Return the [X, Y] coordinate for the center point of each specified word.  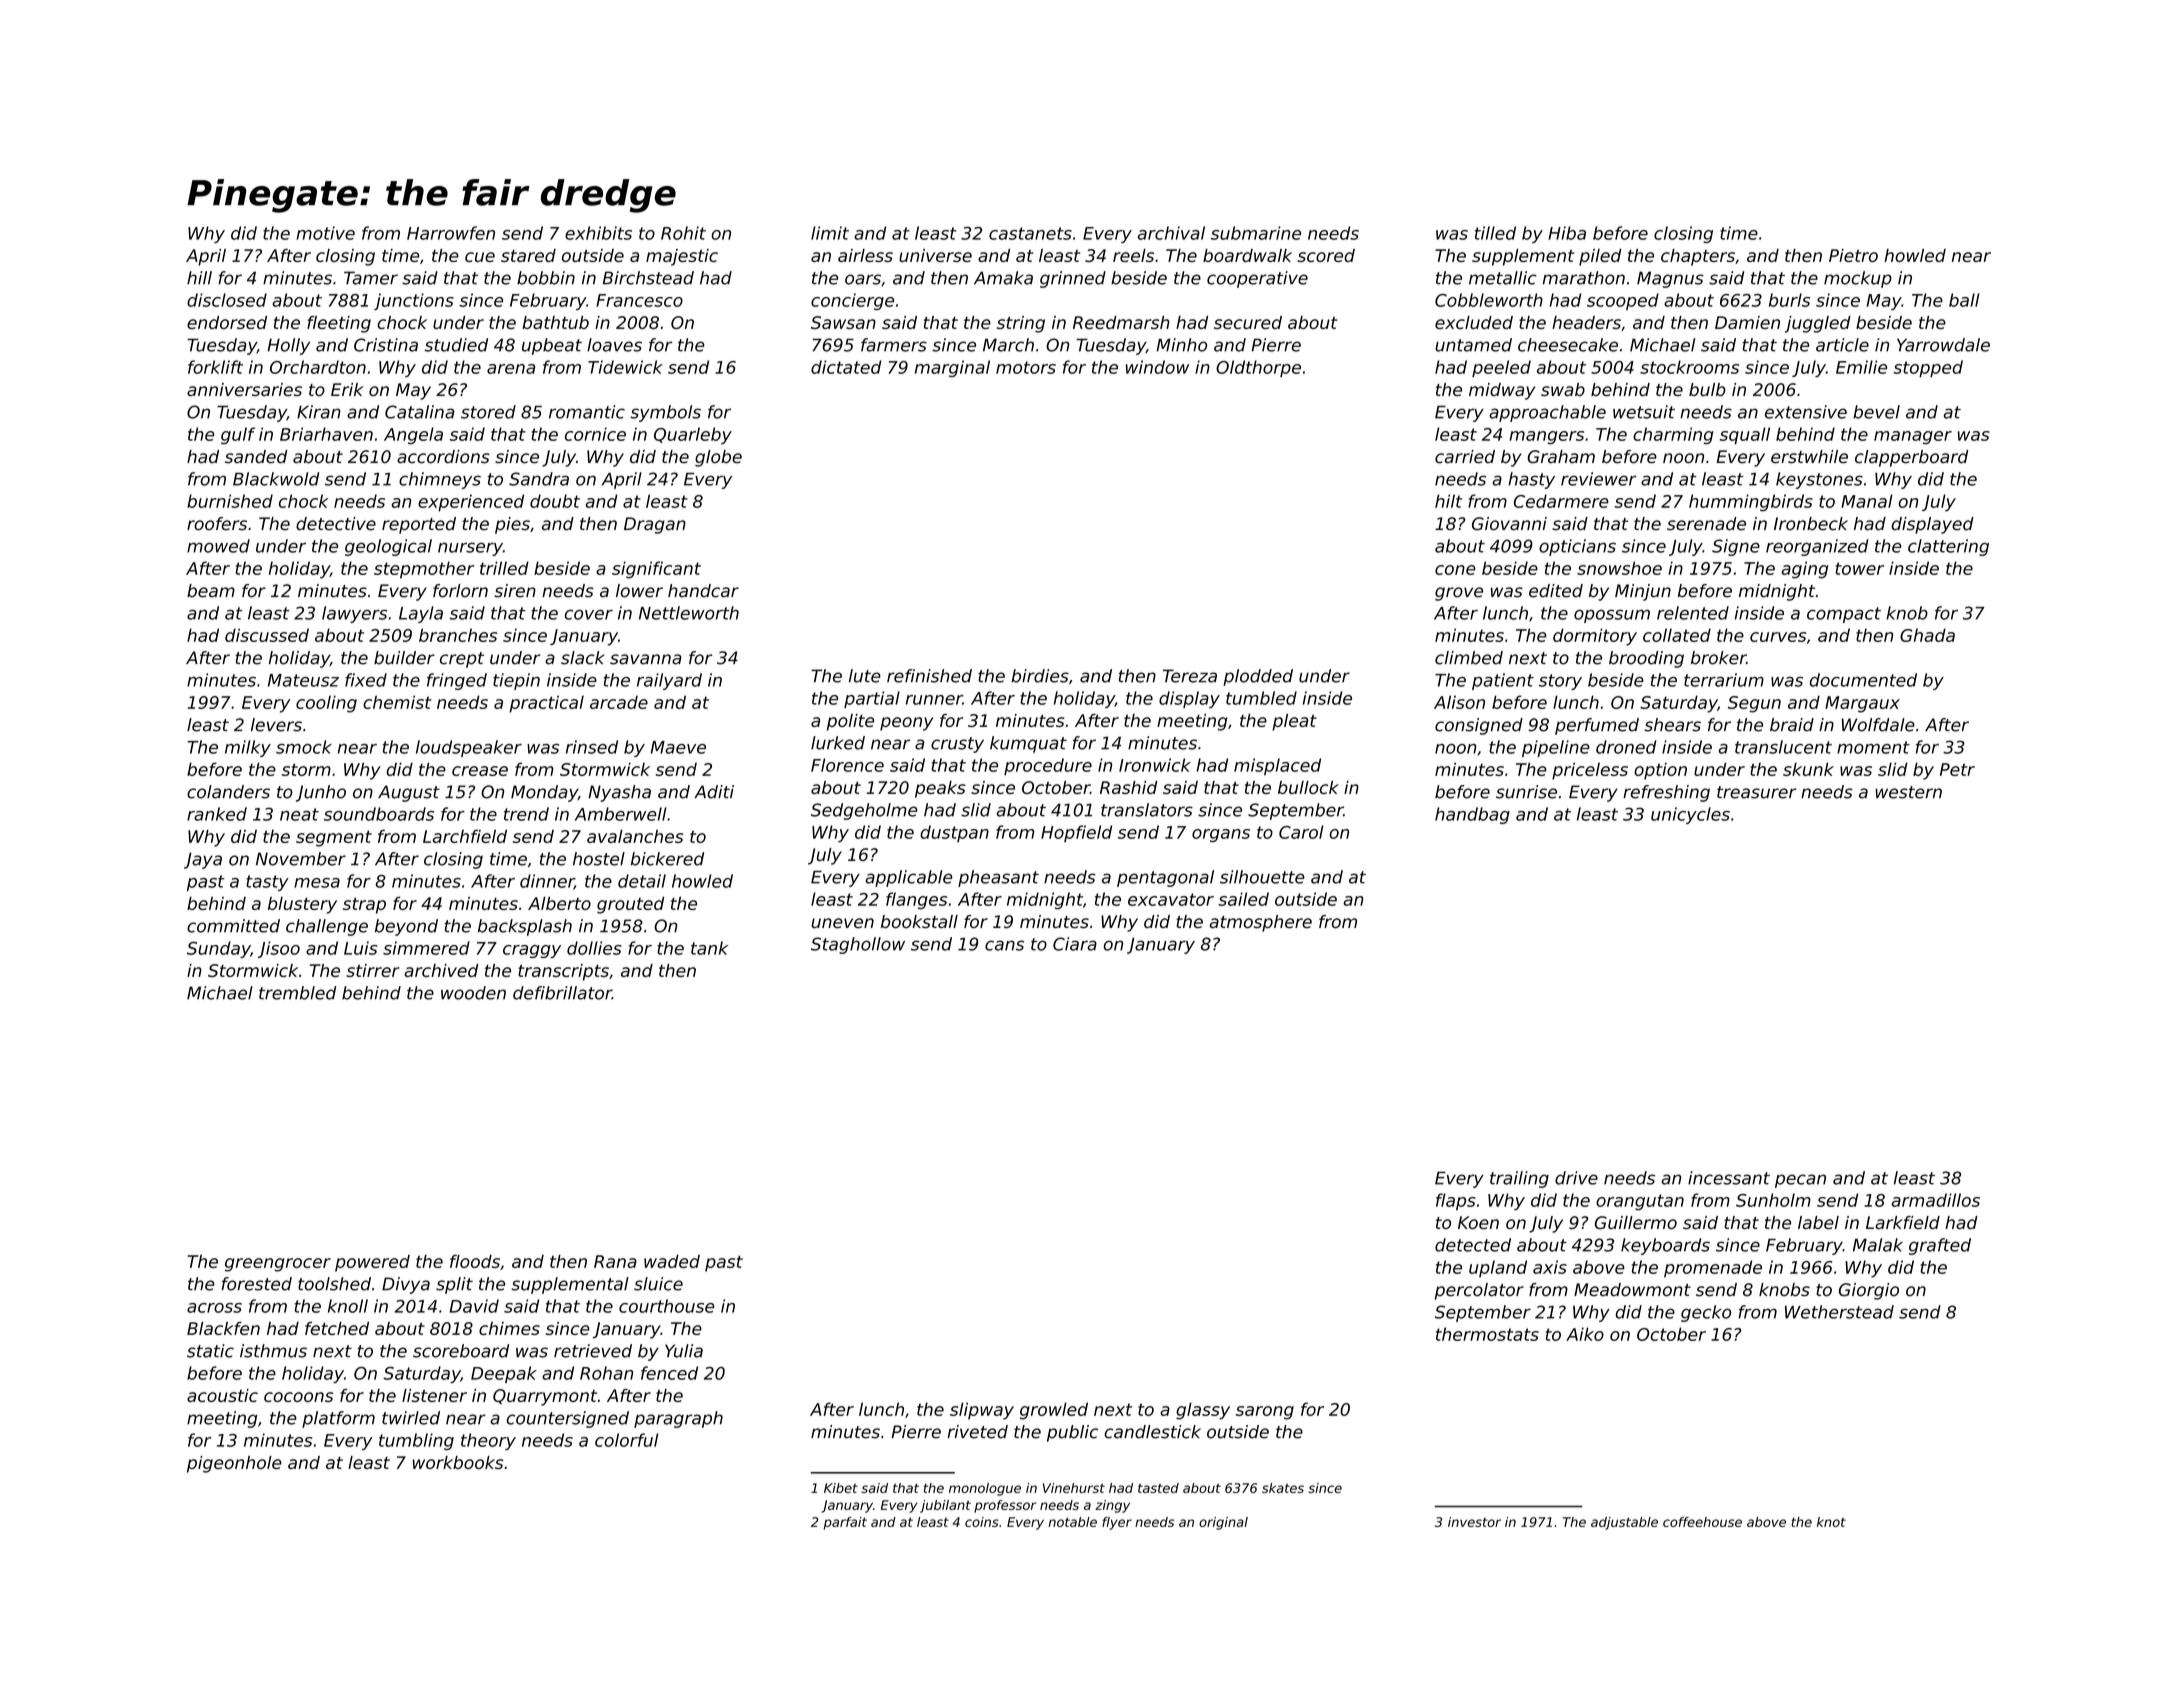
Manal [1867, 501]
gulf [238, 436]
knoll [348, 1306]
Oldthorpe [1258, 368]
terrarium [1724, 680]
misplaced [1277, 766]
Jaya [203, 860]
